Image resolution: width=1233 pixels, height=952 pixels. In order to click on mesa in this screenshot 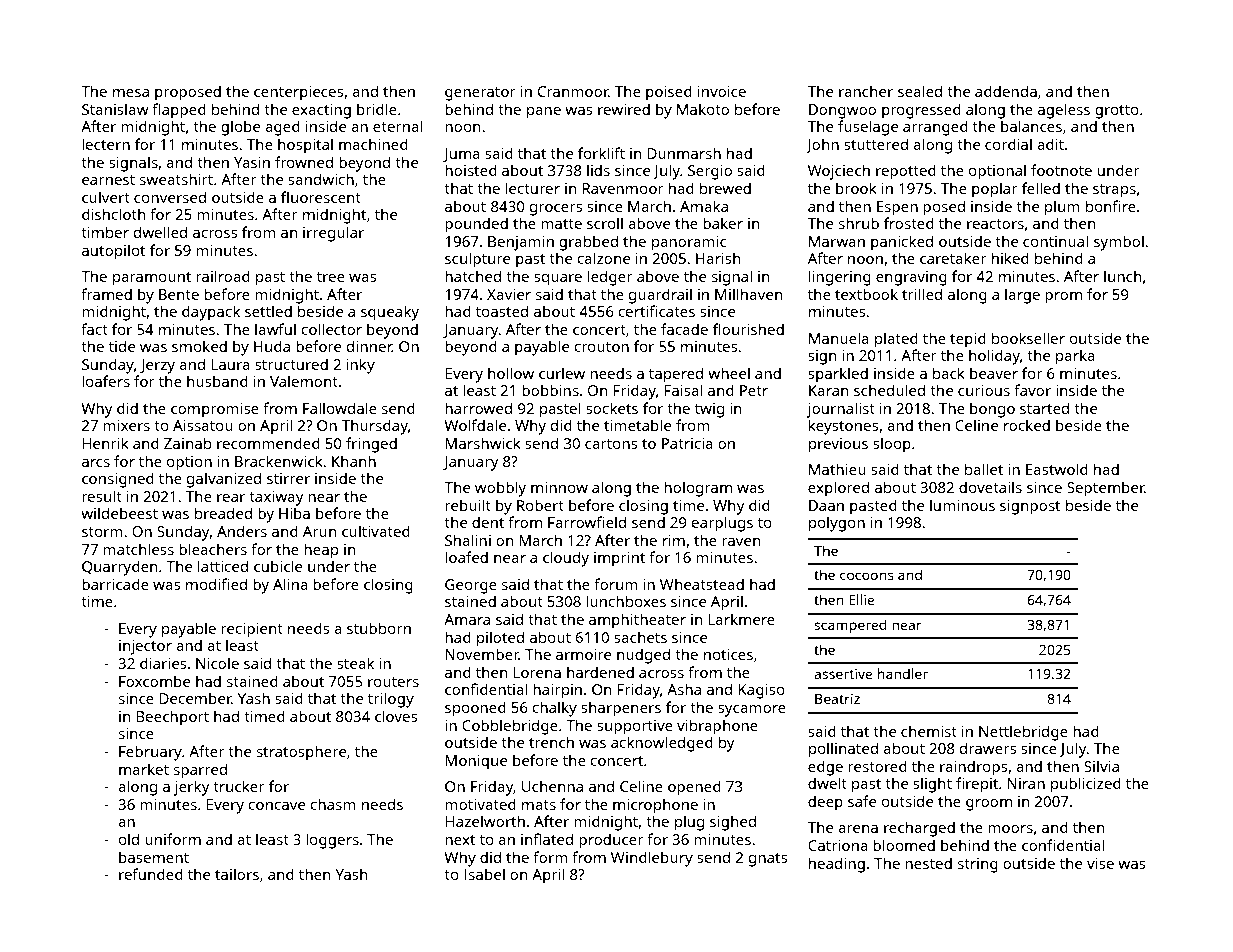, I will do `click(131, 93)`.
